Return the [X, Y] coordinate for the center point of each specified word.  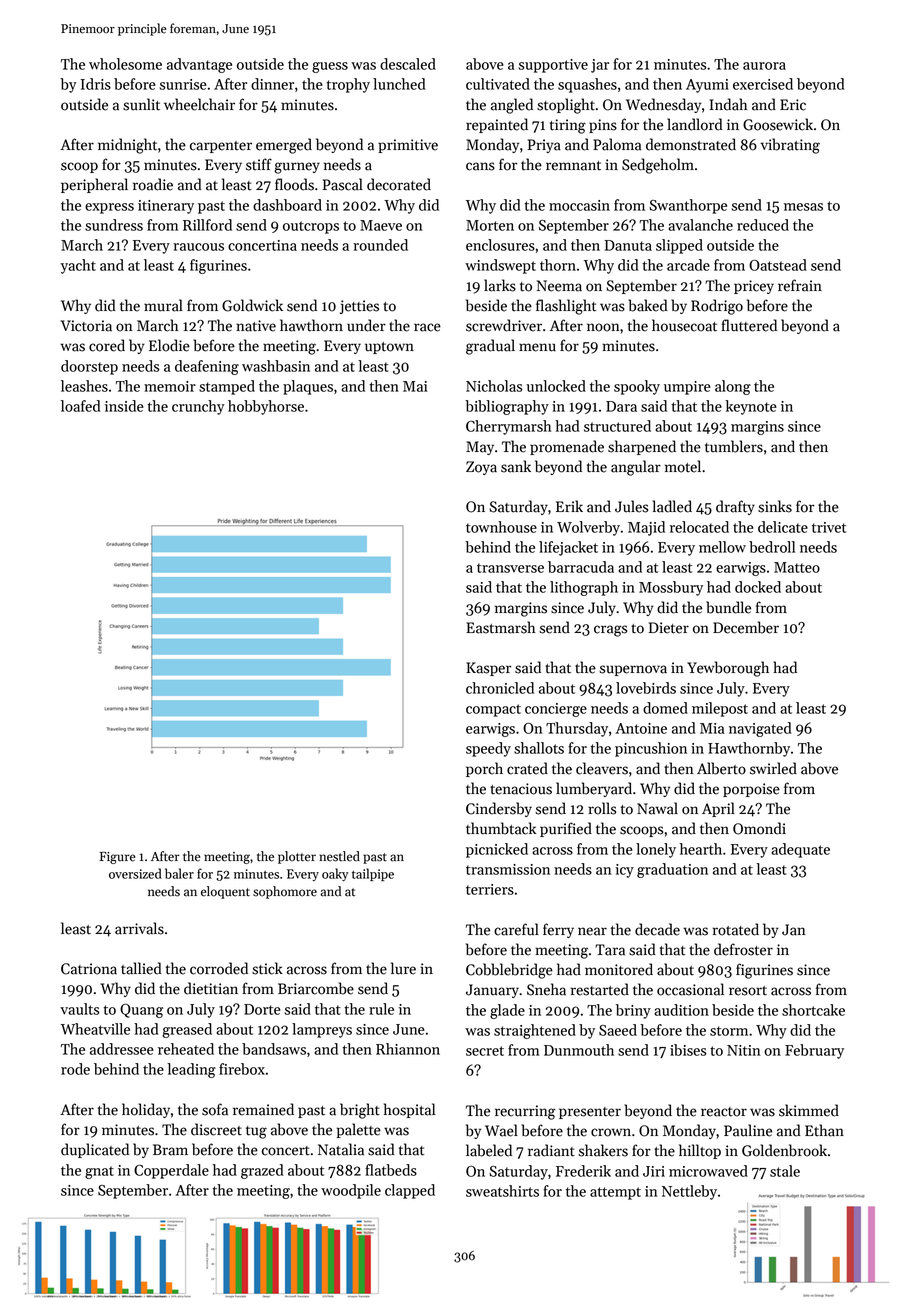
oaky [335, 874]
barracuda [581, 567]
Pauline [748, 1130]
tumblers [734, 446]
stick [267, 968]
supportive [553, 66]
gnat [99, 1172]
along [733, 387]
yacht [78, 266]
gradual [490, 347]
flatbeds [391, 1170]
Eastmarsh [500, 627]
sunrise [183, 84]
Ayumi [707, 86]
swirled [773, 768]
